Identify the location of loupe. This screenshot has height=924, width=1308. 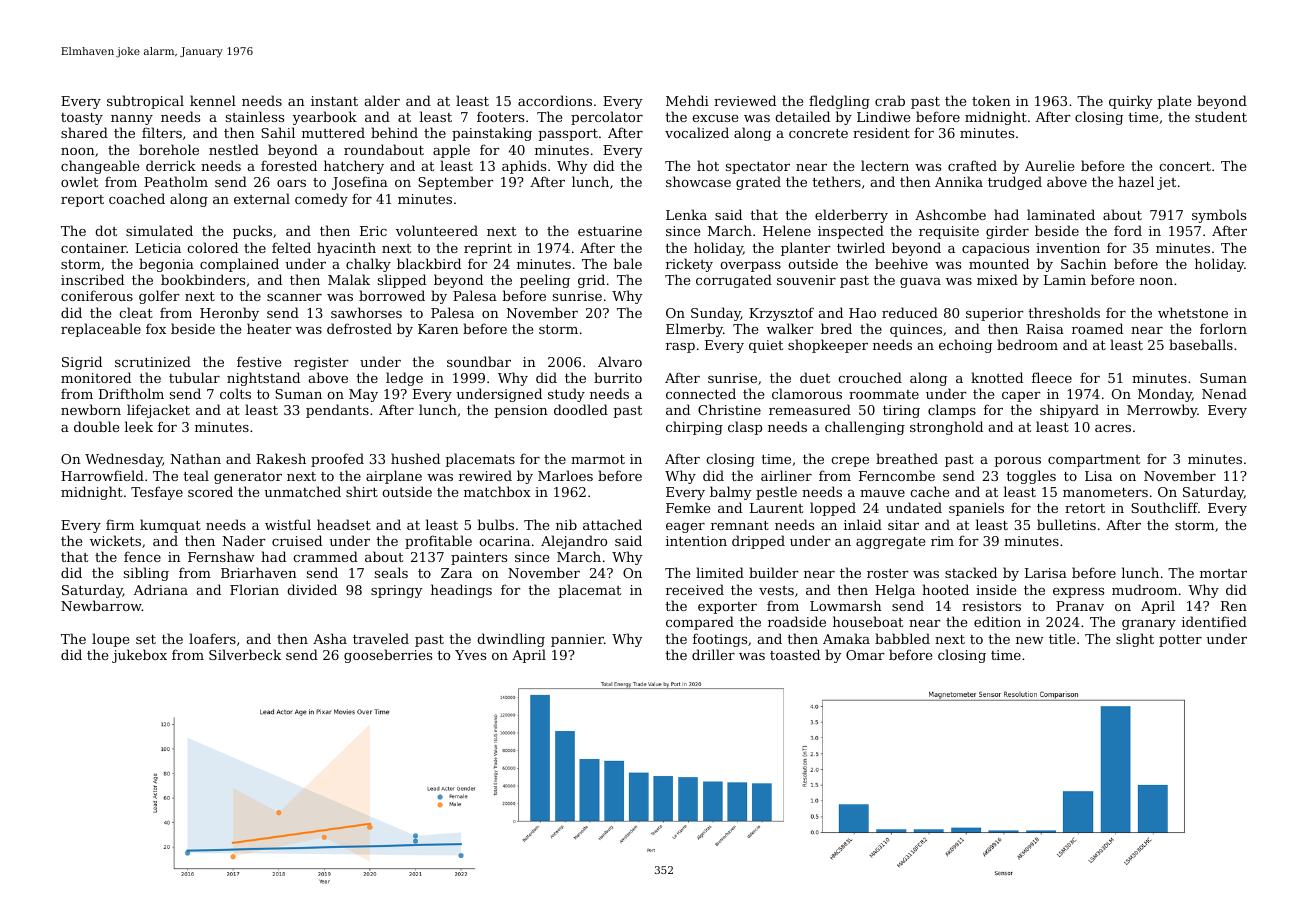
(110, 640).
